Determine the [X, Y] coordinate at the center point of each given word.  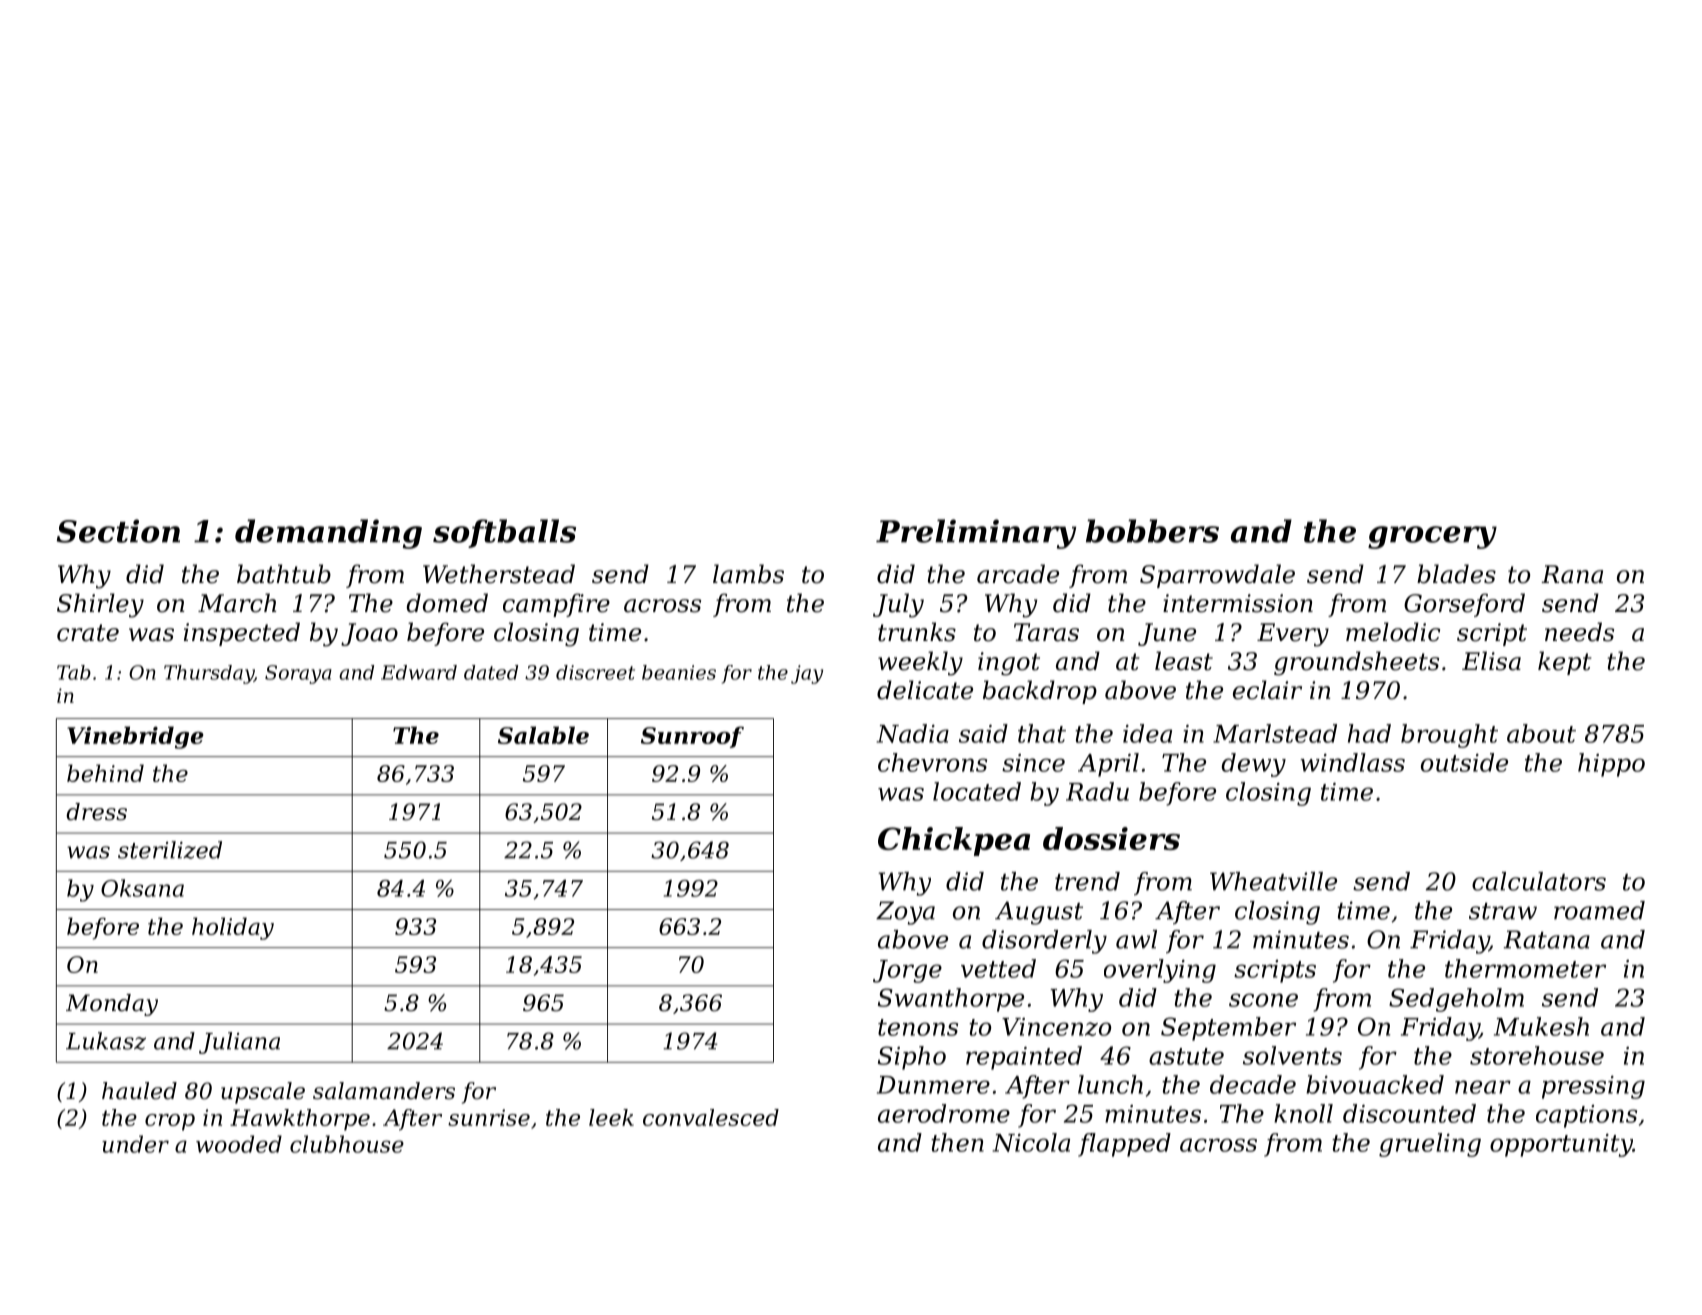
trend [1087, 881]
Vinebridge [135, 737]
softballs [504, 533]
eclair [1267, 690]
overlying [1160, 971]
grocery [1432, 537]
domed [447, 603]
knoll [1303, 1113]
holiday [233, 928]
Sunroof [692, 737]
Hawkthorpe [300, 1120]
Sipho [912, 1058]
